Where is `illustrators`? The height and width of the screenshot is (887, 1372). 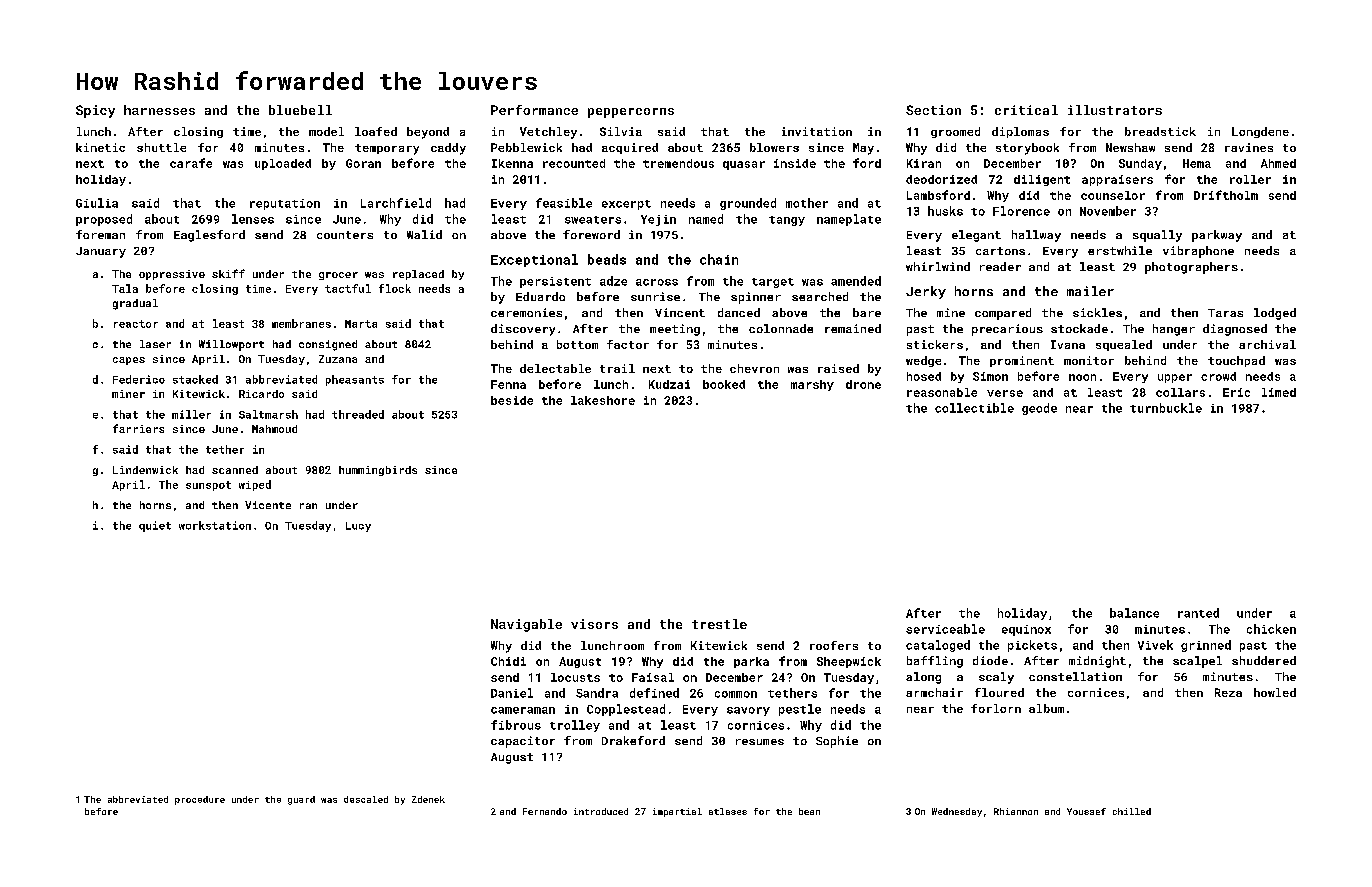
illustrators is located at coordinates (1115, 110).
